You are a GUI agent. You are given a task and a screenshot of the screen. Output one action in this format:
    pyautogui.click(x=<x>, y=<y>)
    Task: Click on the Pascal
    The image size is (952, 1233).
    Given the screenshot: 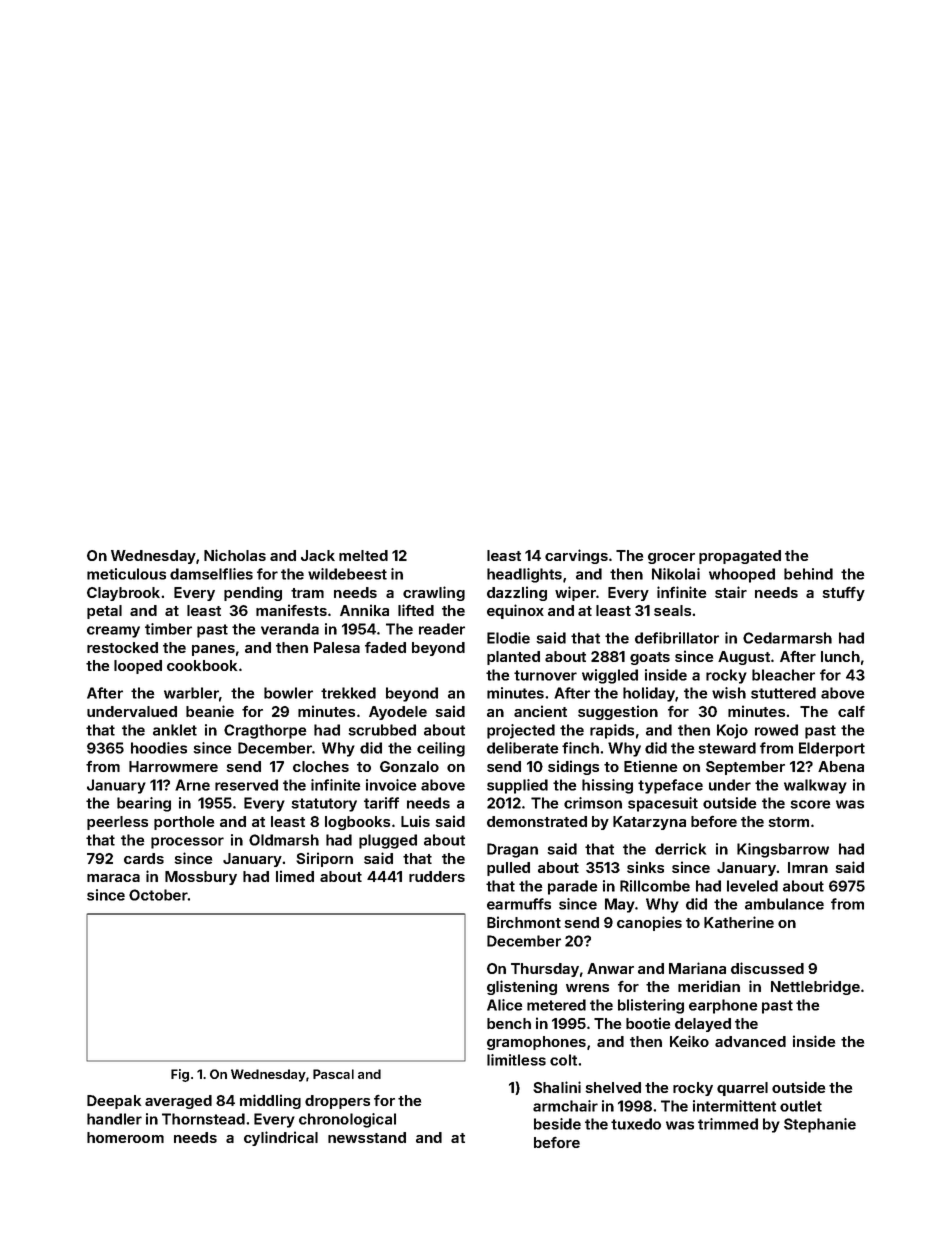 What is the action you would take?
    pyautogui.click(x=333, y=1074)
